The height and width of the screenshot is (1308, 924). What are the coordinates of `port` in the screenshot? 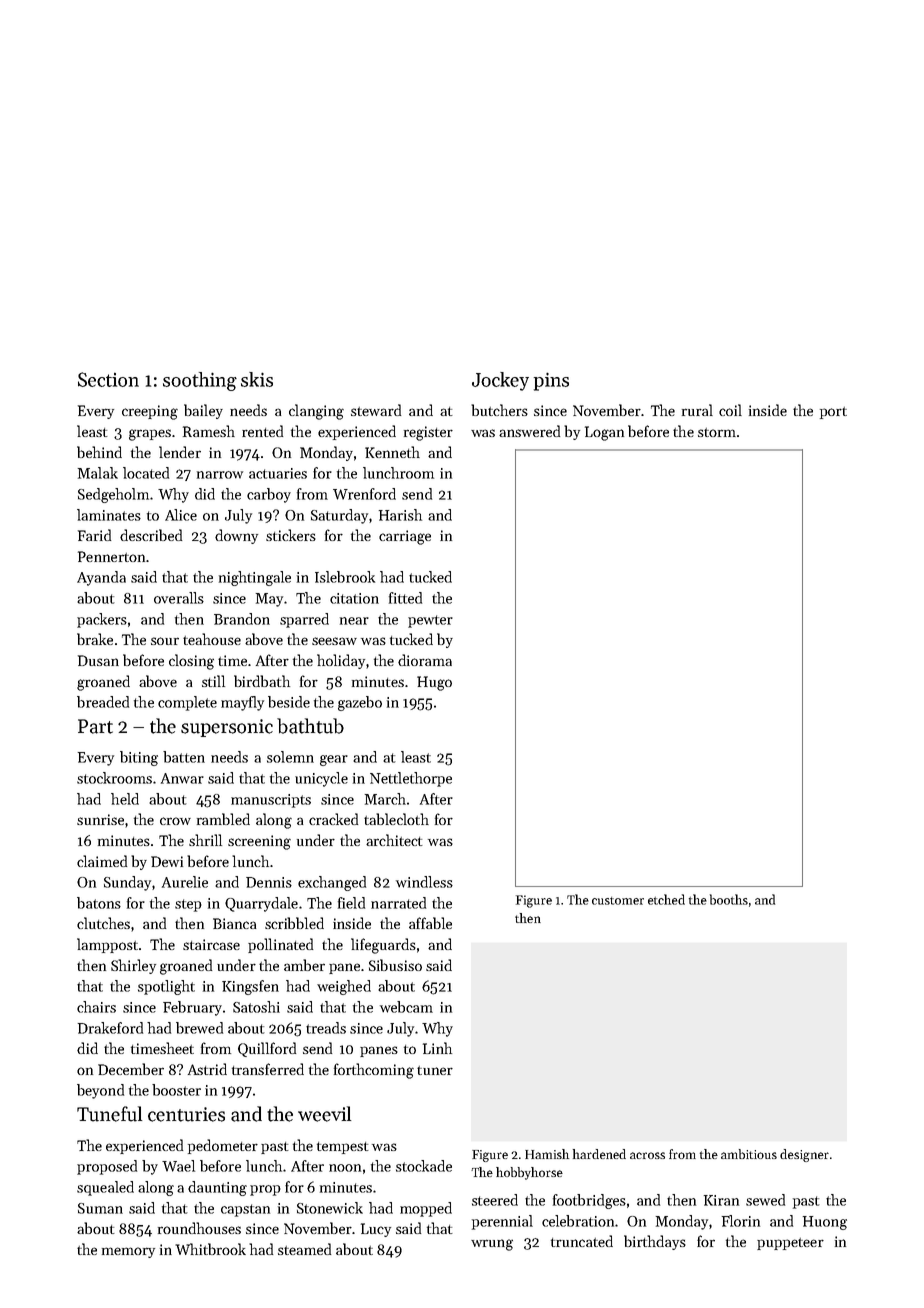 It's located at (833, 413).
